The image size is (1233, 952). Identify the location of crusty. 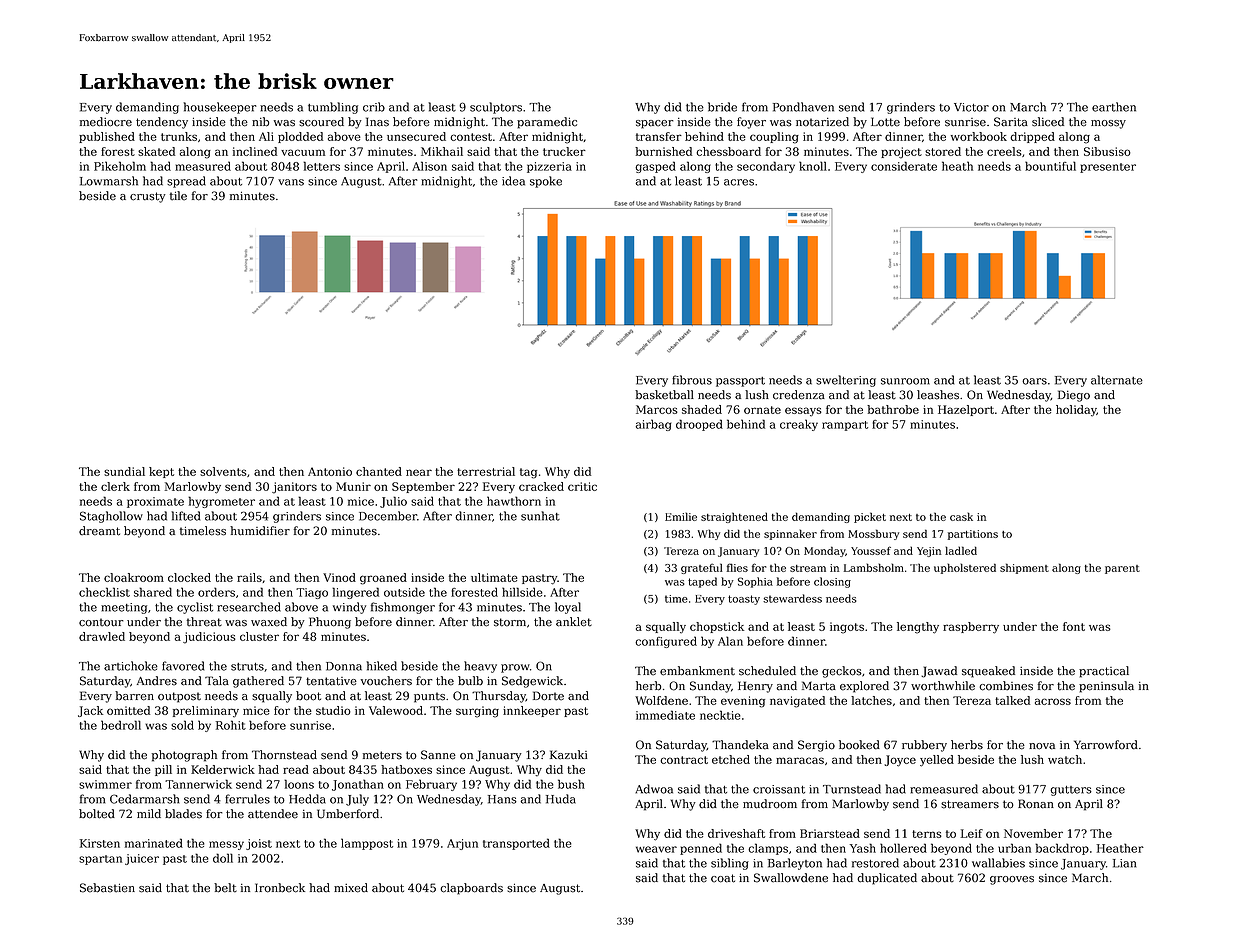
(148, 197).
